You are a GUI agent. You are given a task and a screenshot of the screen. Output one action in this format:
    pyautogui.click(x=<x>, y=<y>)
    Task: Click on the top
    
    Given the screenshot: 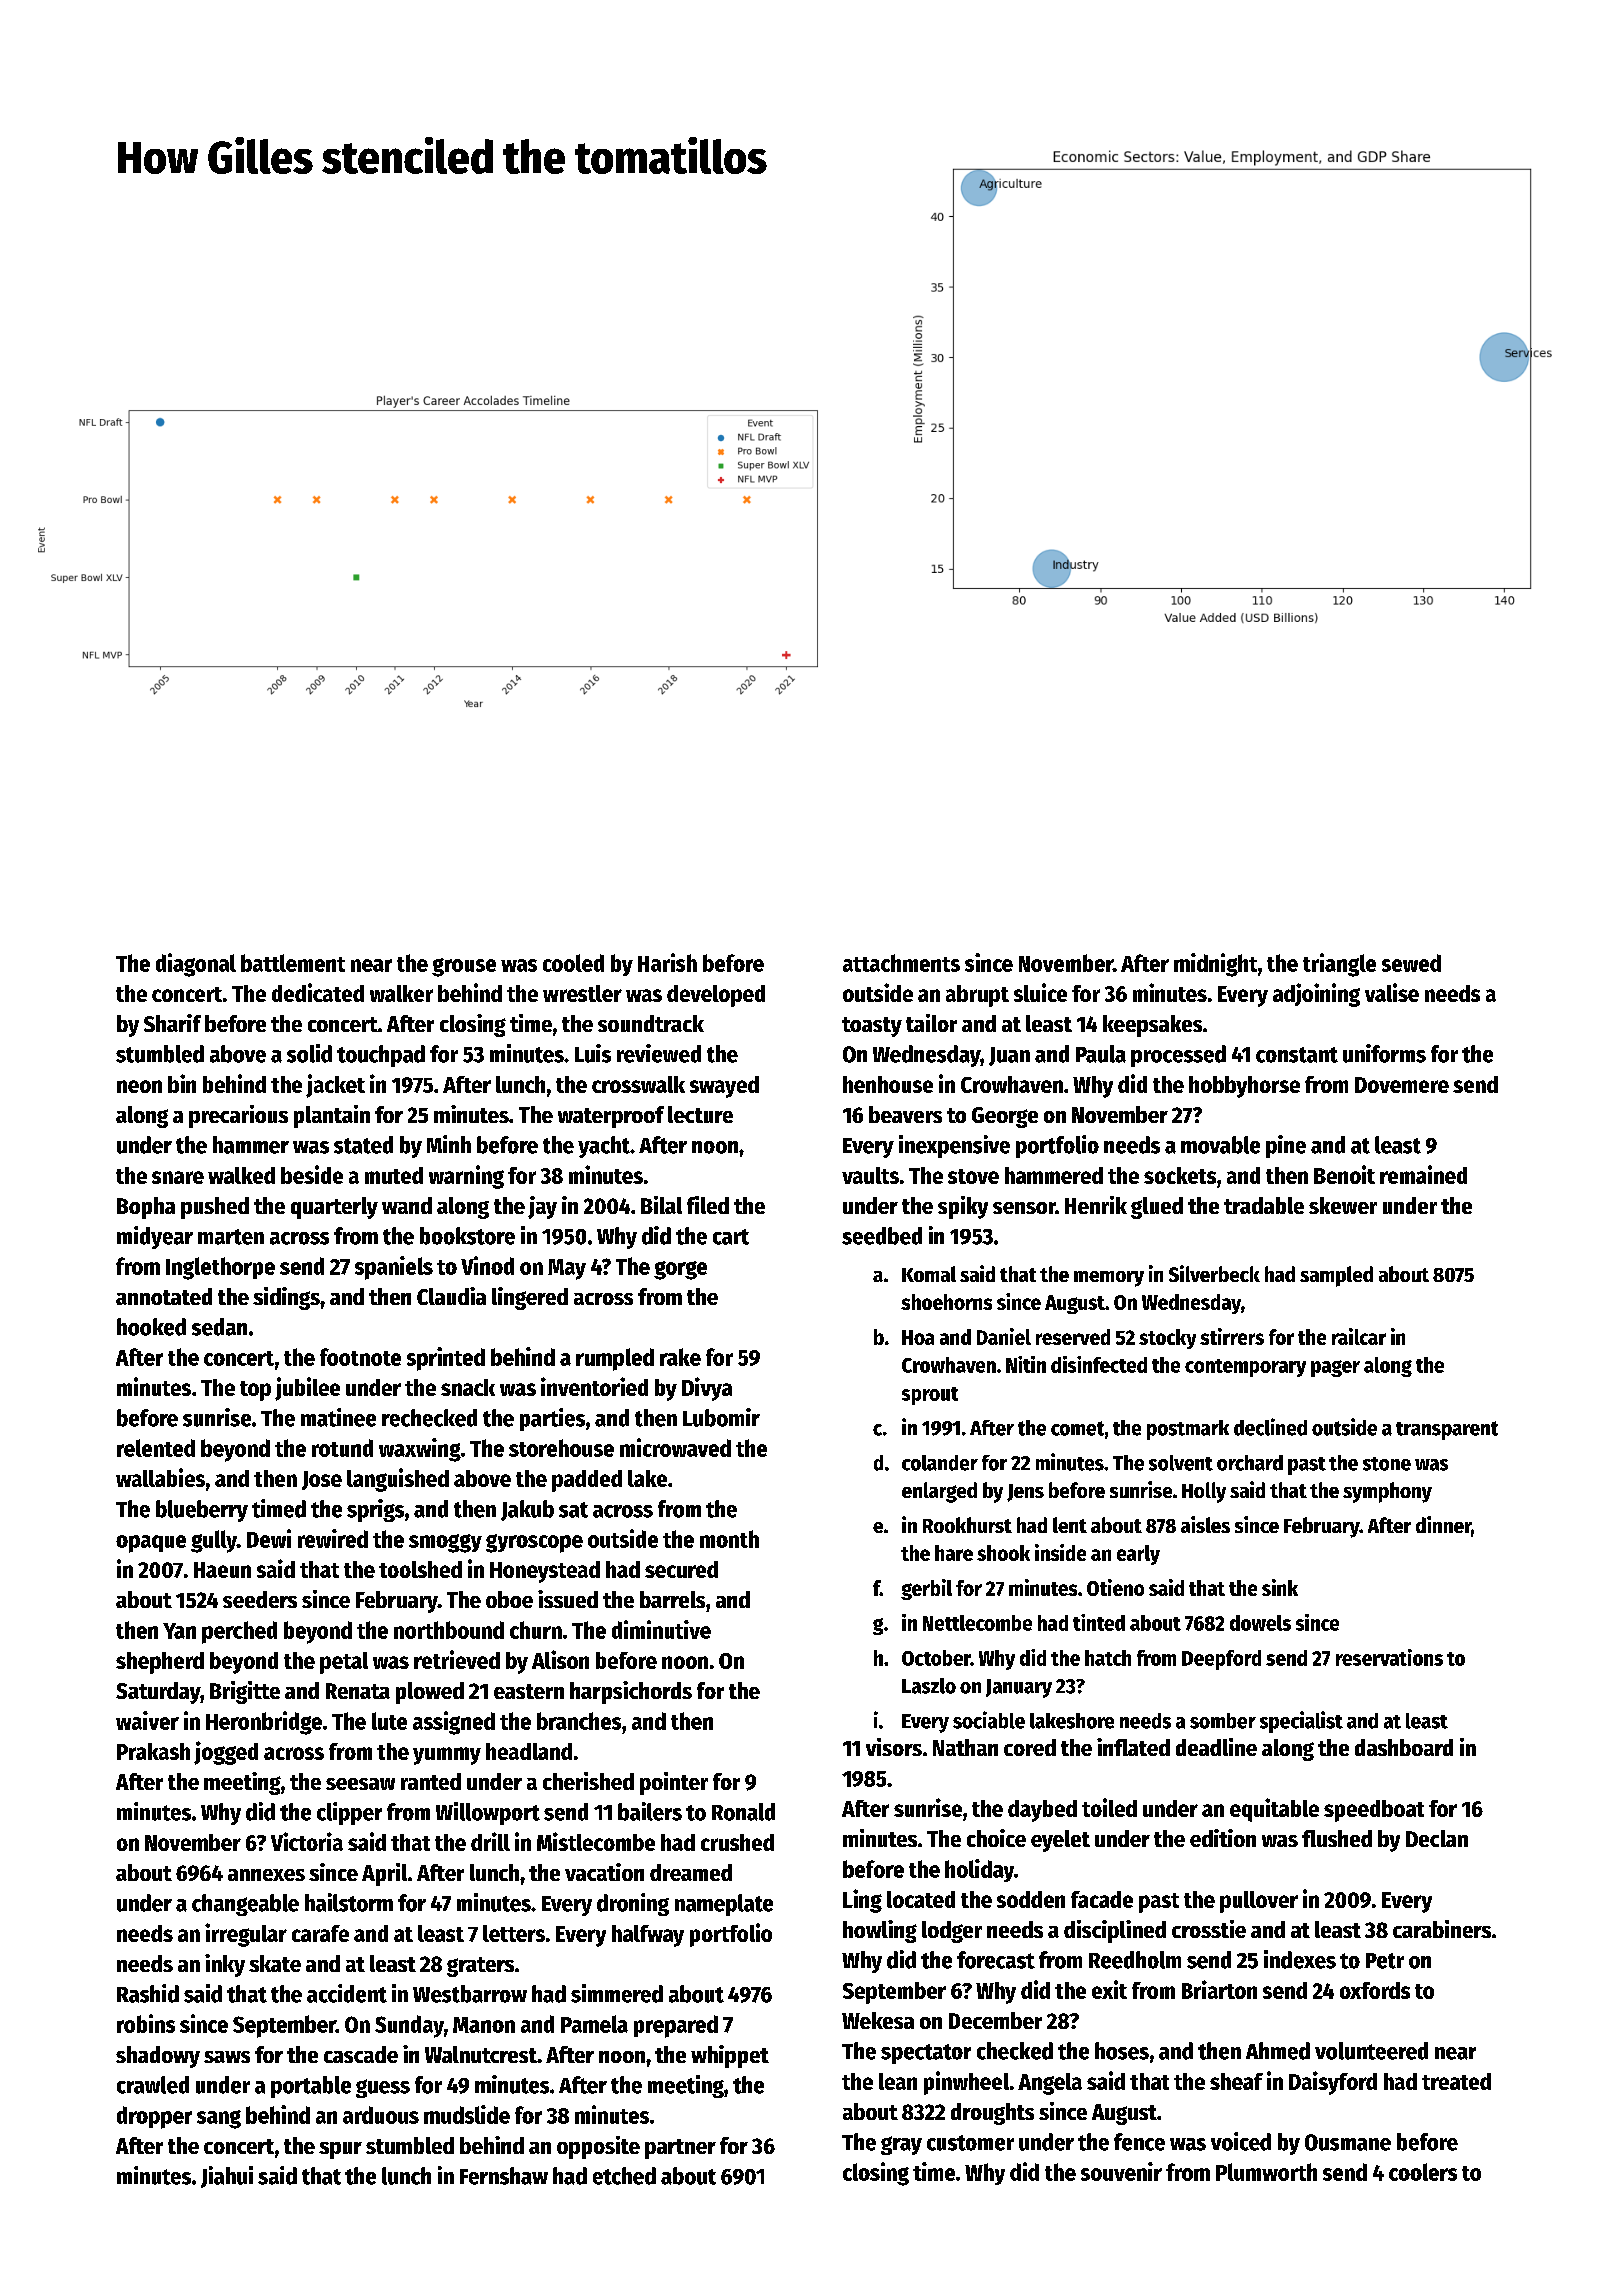 What is the action you would take?
    pyautogui.click(x=255, y=1391)
